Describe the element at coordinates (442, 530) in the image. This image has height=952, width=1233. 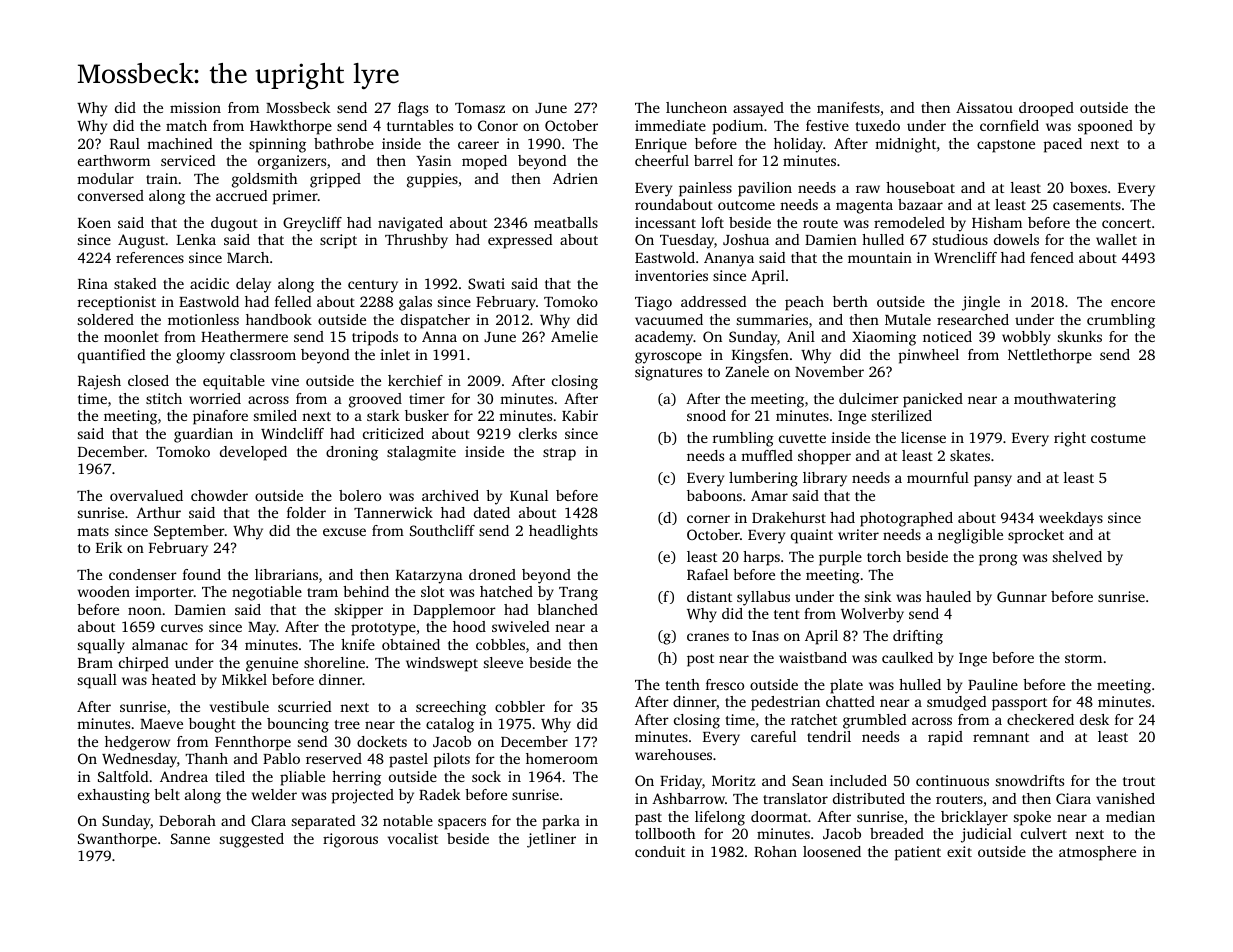
I see `Southcliff` at that location.
